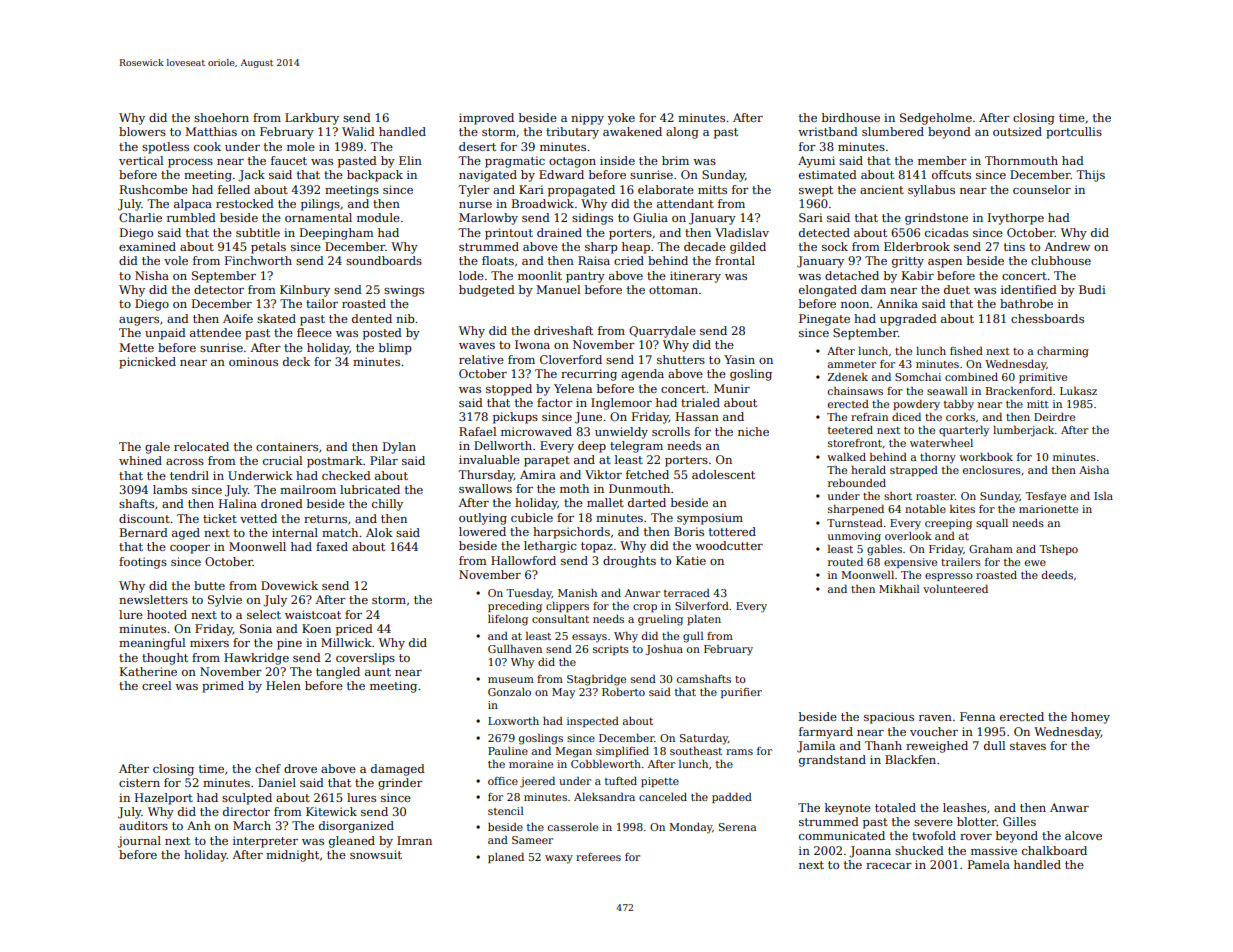 The width and height of the screenshot is (1233, 952). Describe the element at coordinates (513, 721) in the screenshot. I see `Loxworth` at that location.
